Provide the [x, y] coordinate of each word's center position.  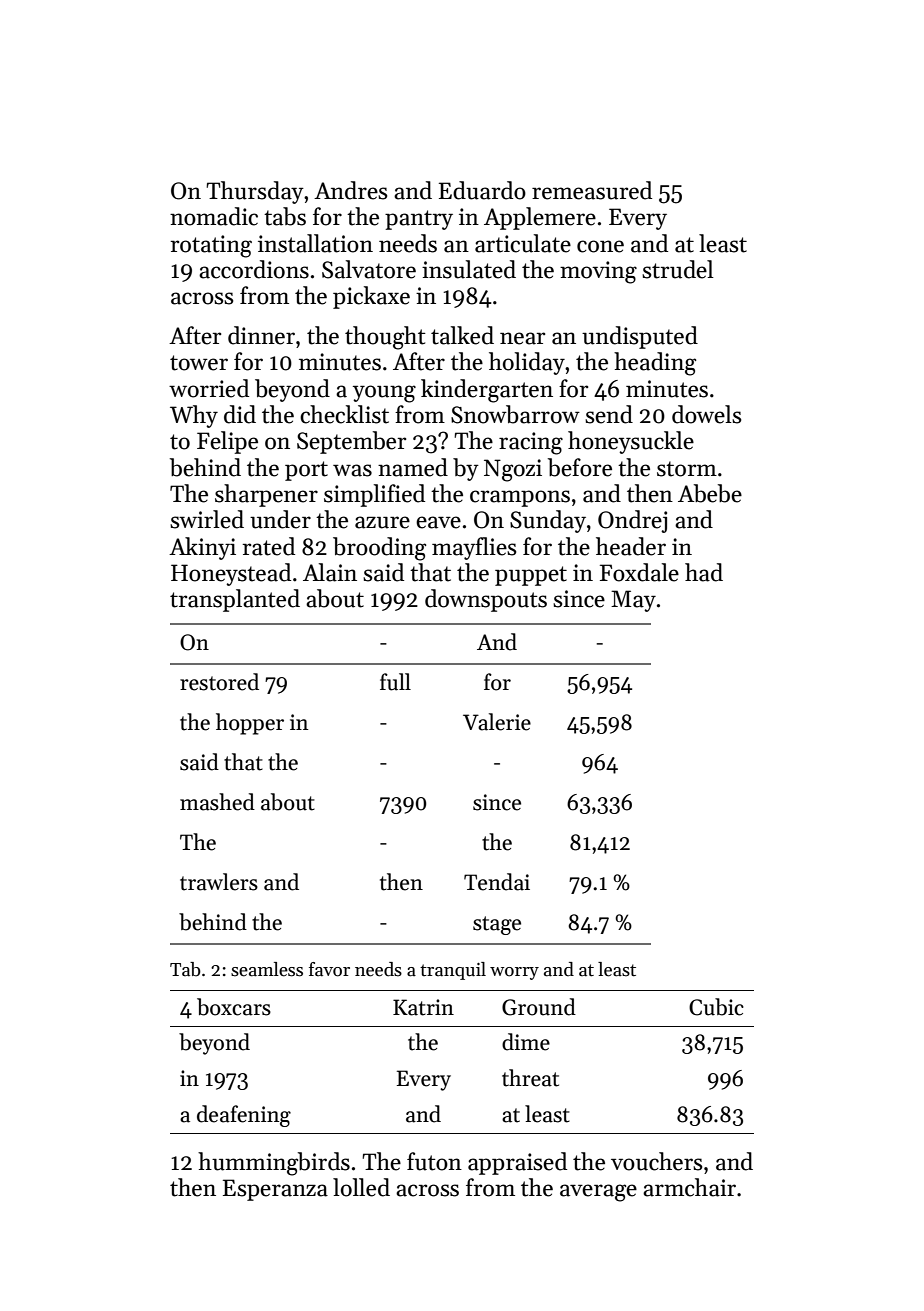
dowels [706, 414]
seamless [267, 969]
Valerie [497, 722]
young [384, 394]
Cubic [716, 1007]
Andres [350, 190]
